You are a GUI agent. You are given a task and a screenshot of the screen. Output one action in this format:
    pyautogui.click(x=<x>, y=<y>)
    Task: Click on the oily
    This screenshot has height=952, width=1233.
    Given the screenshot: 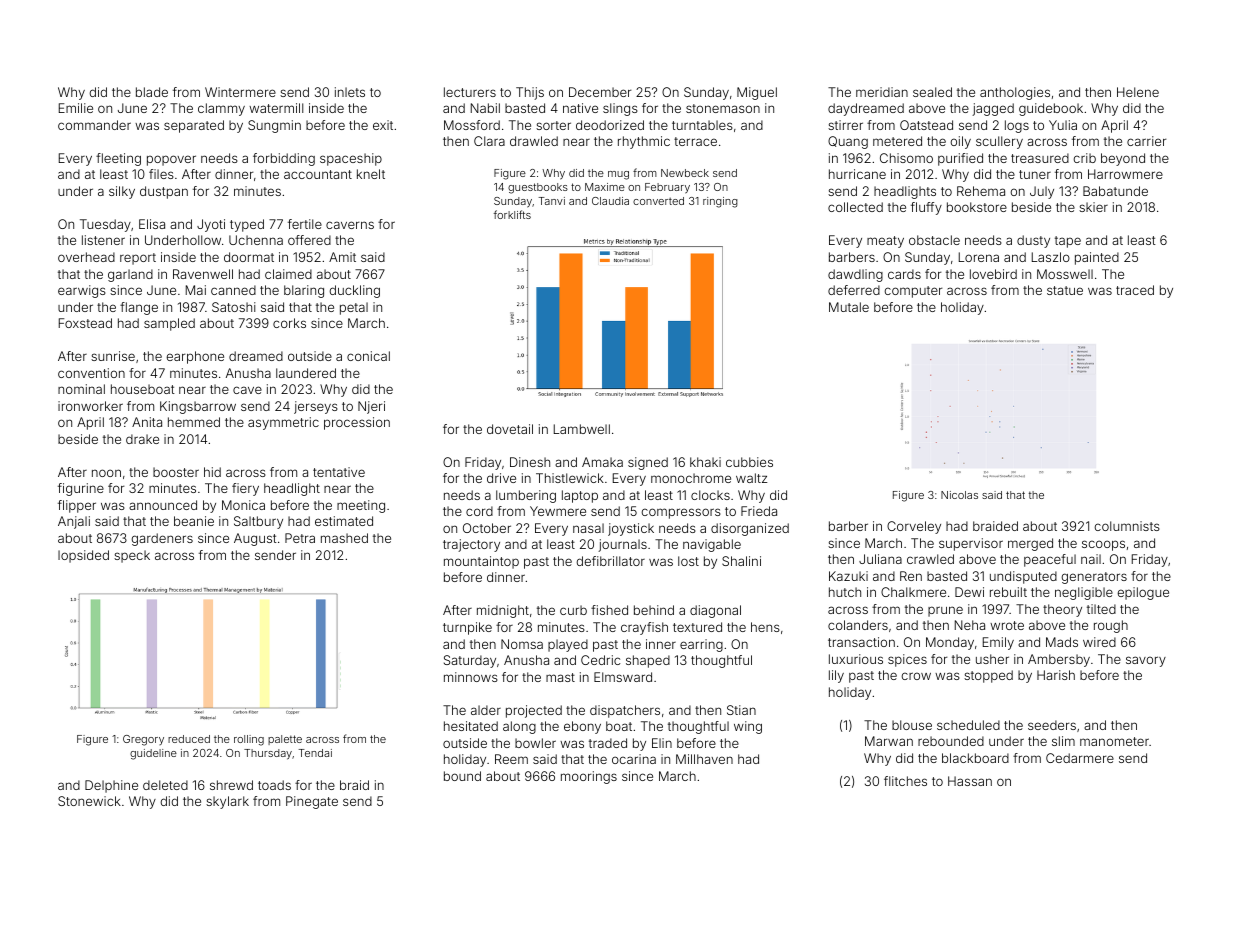 What is the action you would take?
    pyautogui.click(x=960, y=142)
